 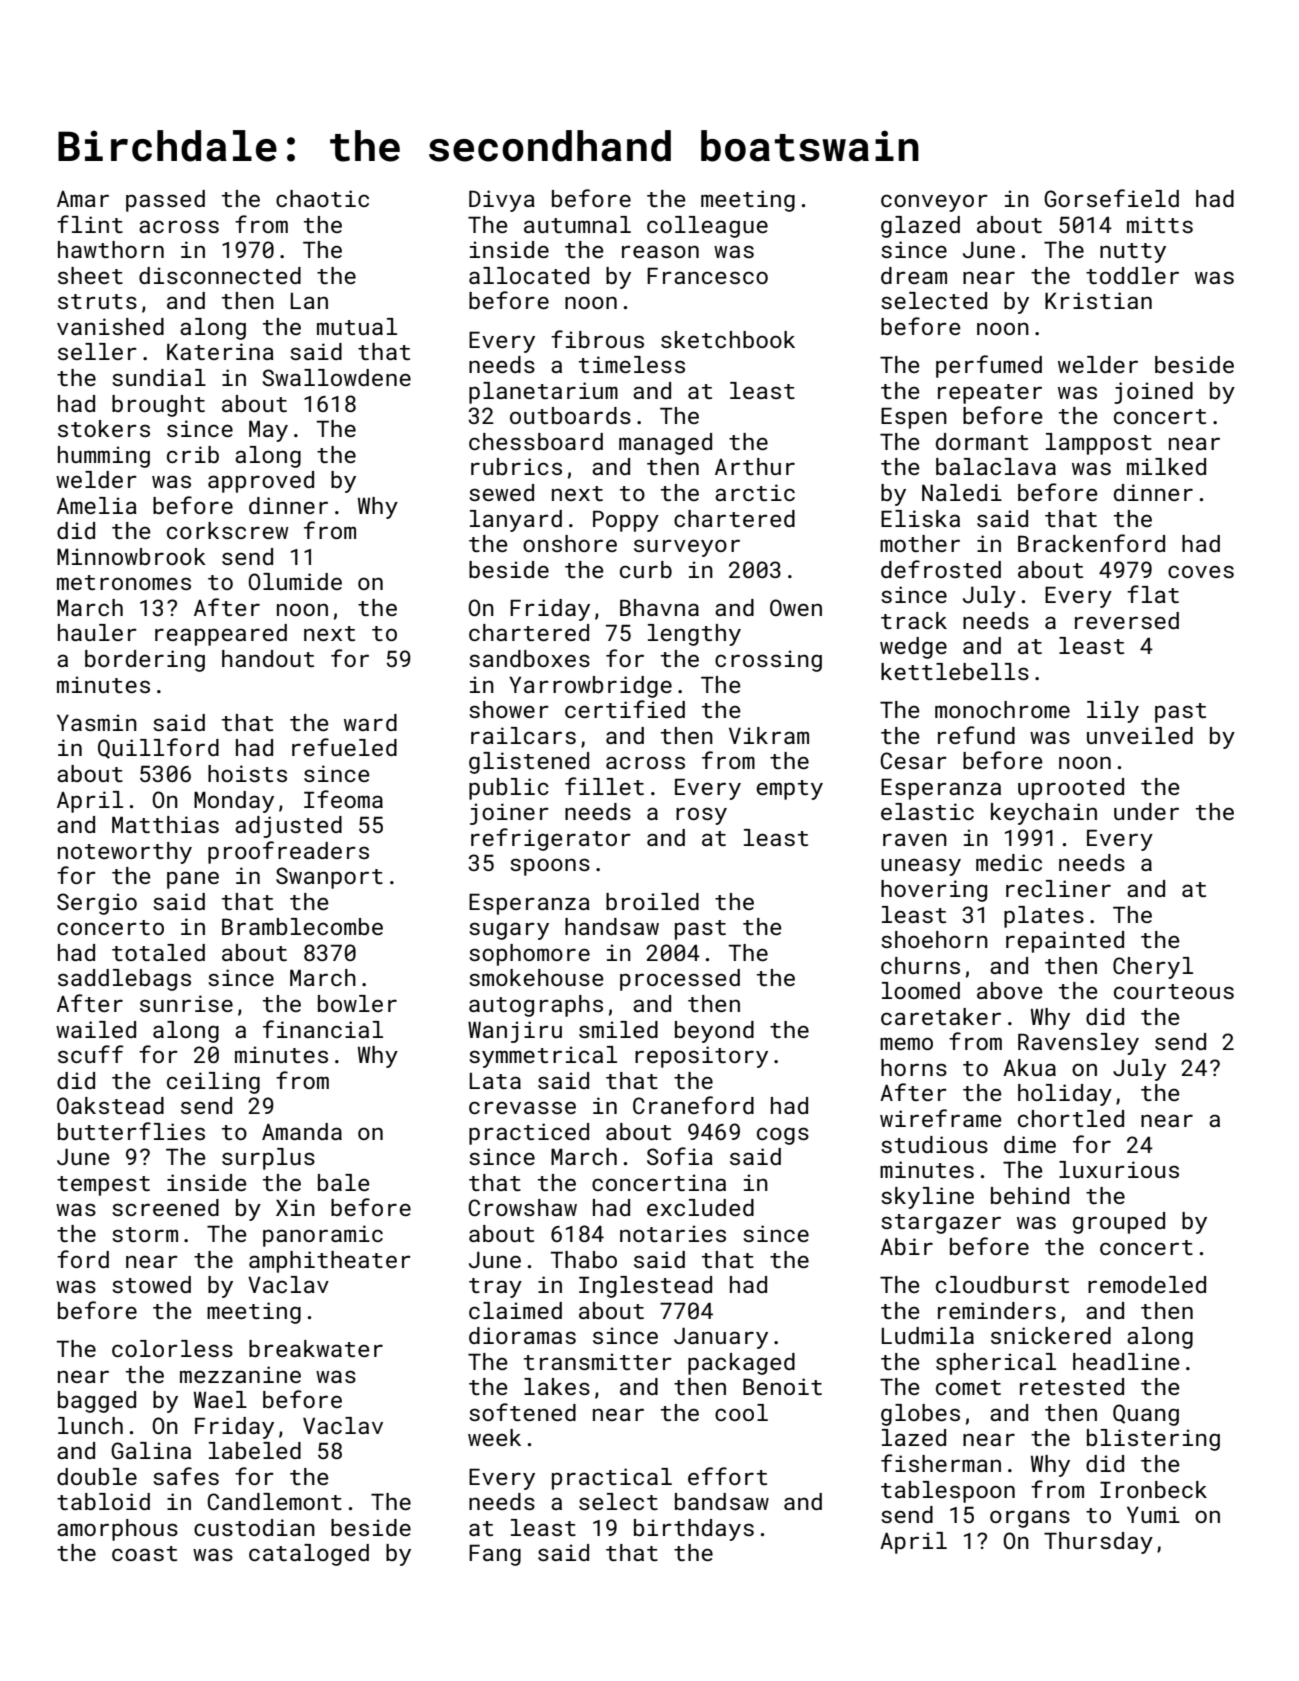 What do you see at coordinates (495, 1555) in the screenshot?
I see `Fang` at bounding box center [495, 1555].
